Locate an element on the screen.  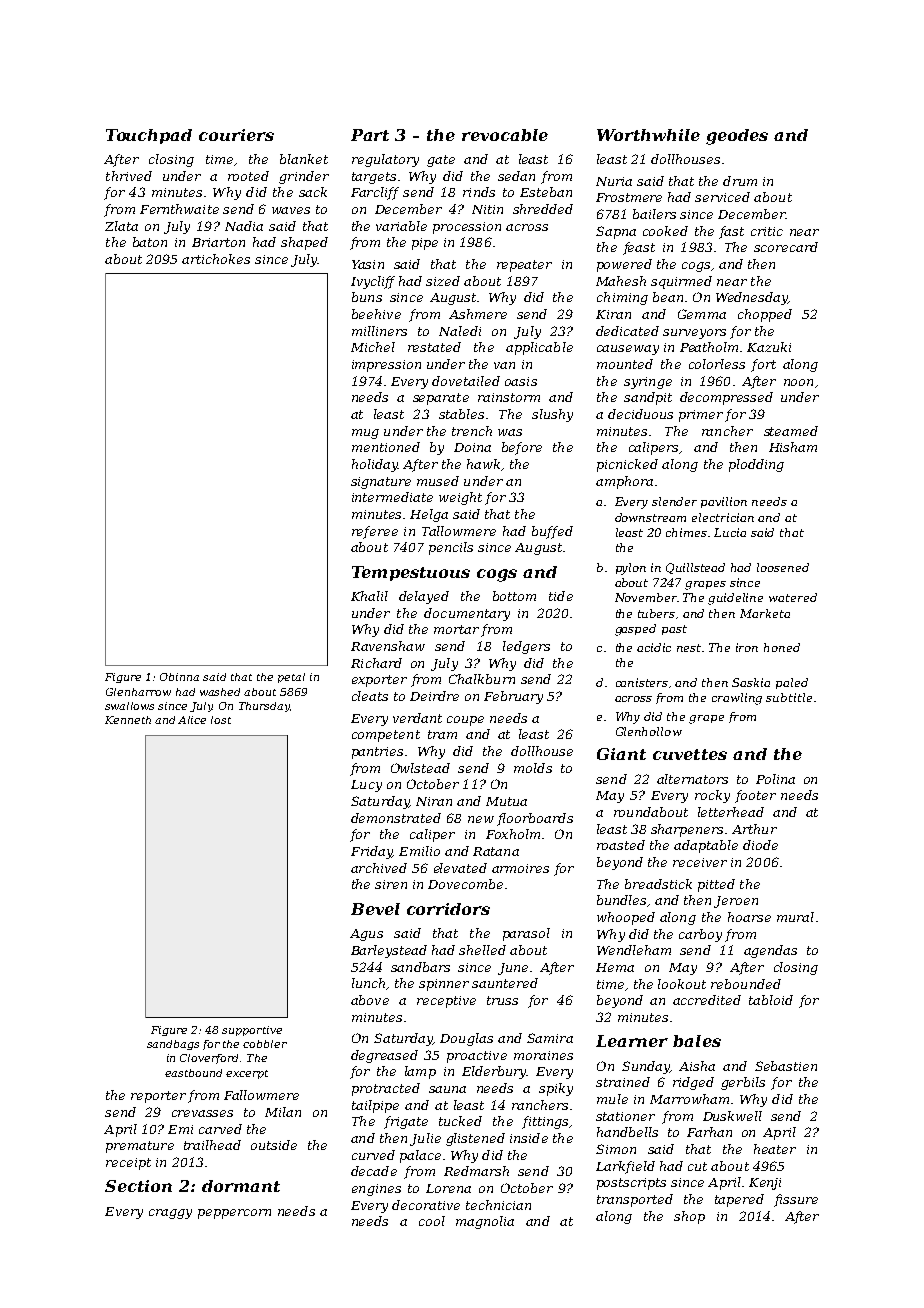
iron is located at coordinates (747, 647).
